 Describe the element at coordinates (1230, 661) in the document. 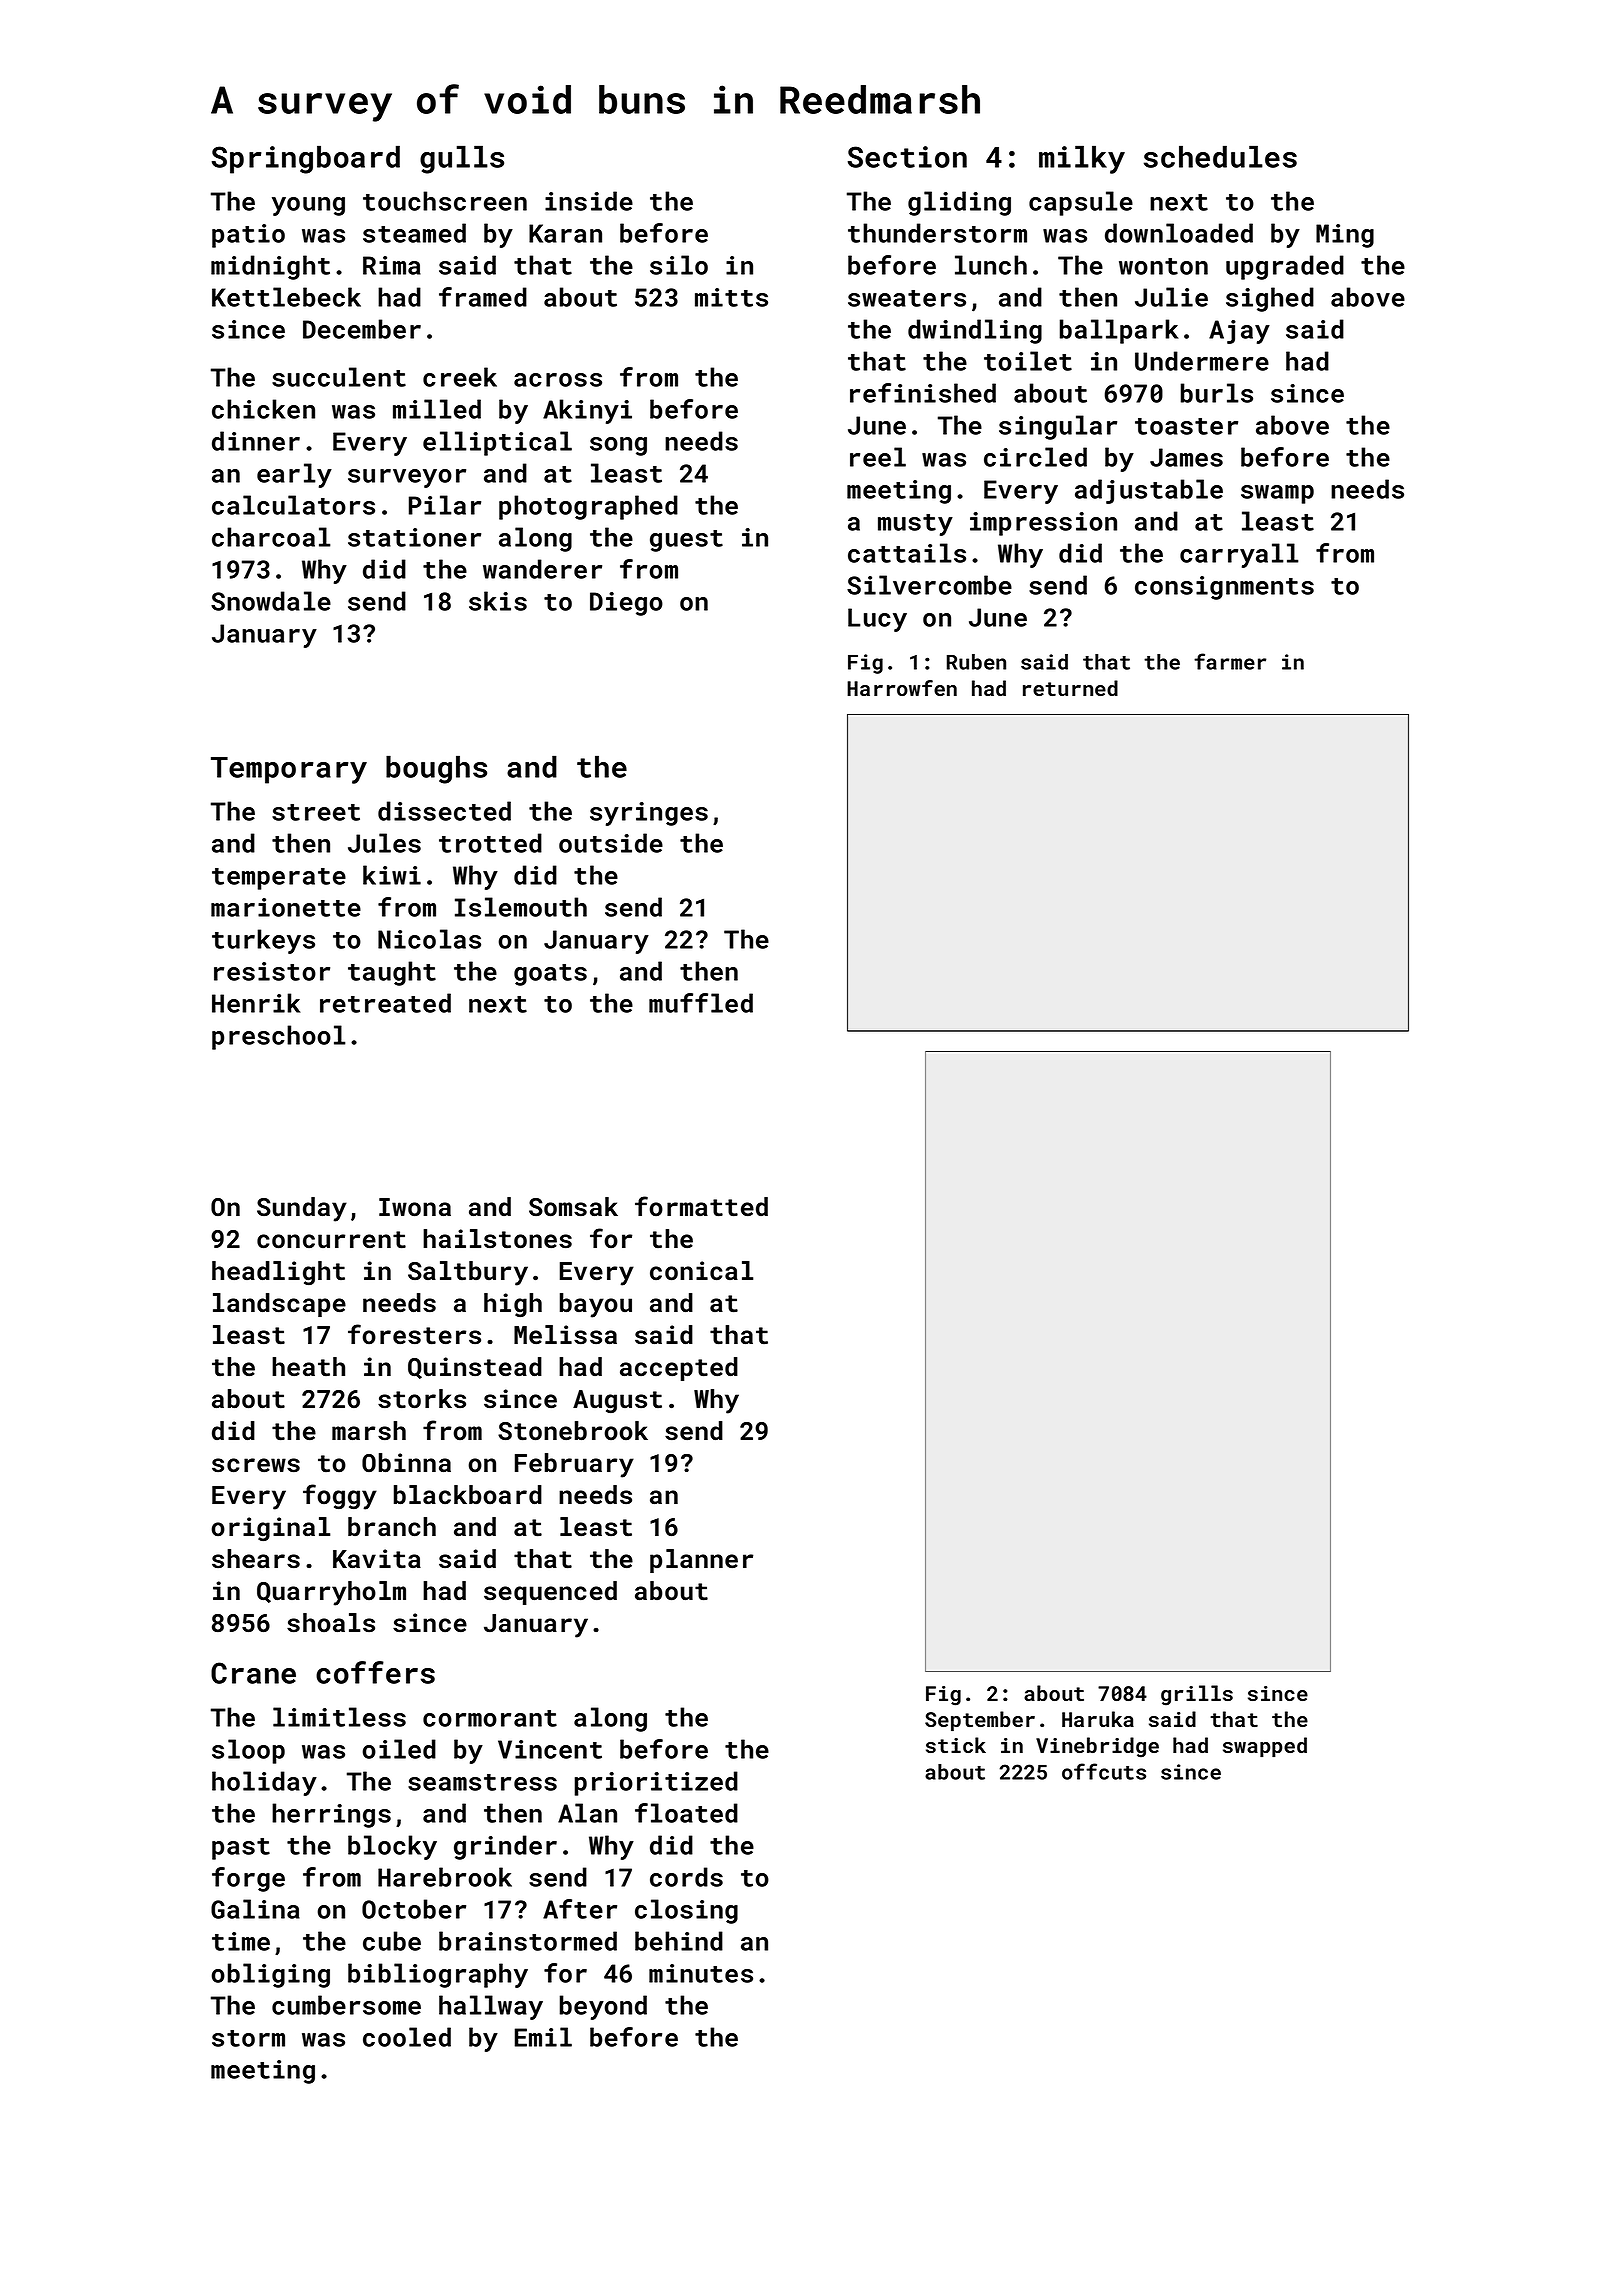

I see `farmer` at that location.
